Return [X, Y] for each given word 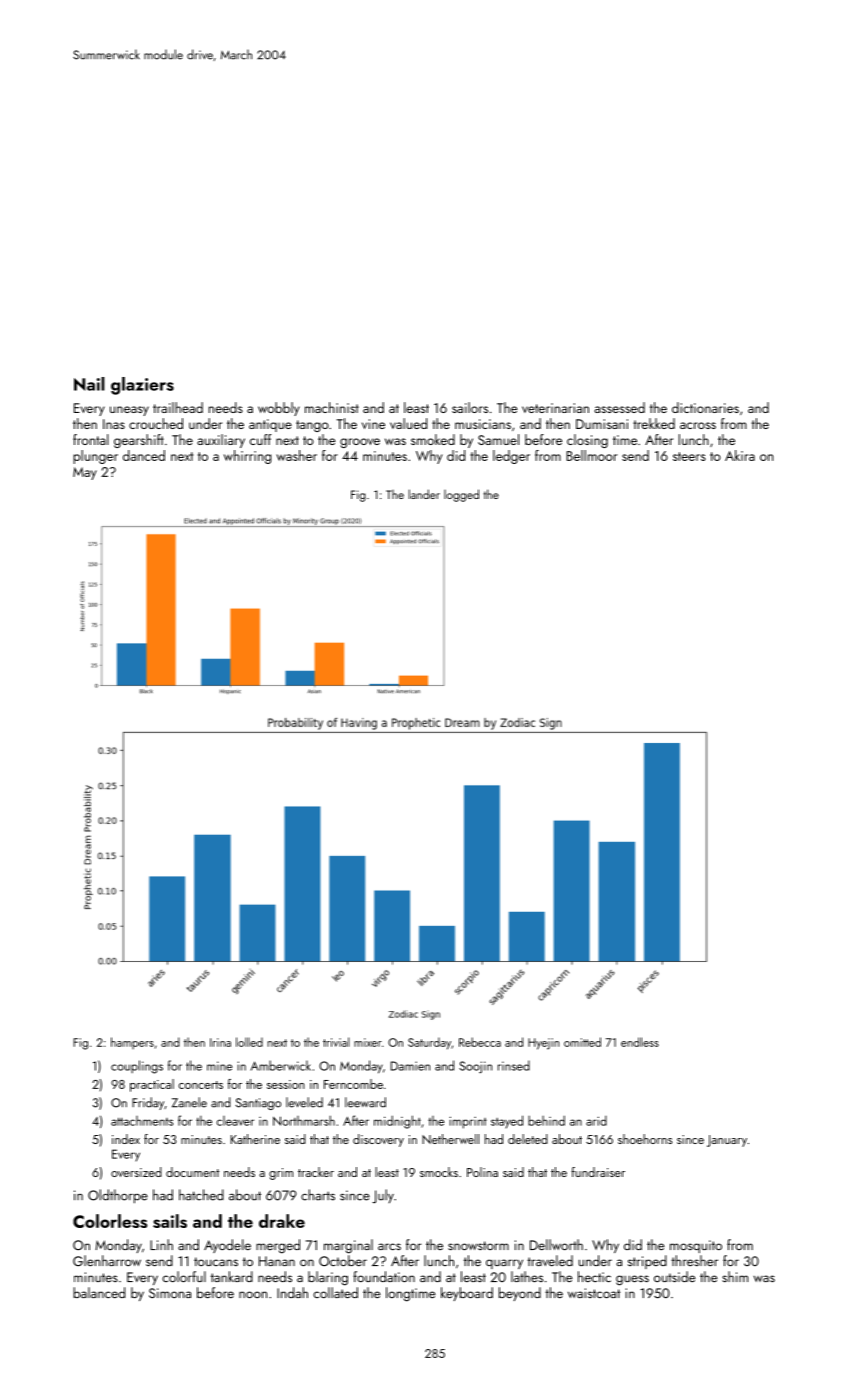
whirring [247, 457]
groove [360, 443]
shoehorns [645, 1139]
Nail [89, 384]
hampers [132, 1043]
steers [689, 456]
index [126, 1139]
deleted [528, 1139]
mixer [368, 1042]
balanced [99, 1292]
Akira [740, 455]
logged [461, 495]
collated [335, 1292]
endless [640, 1042]
